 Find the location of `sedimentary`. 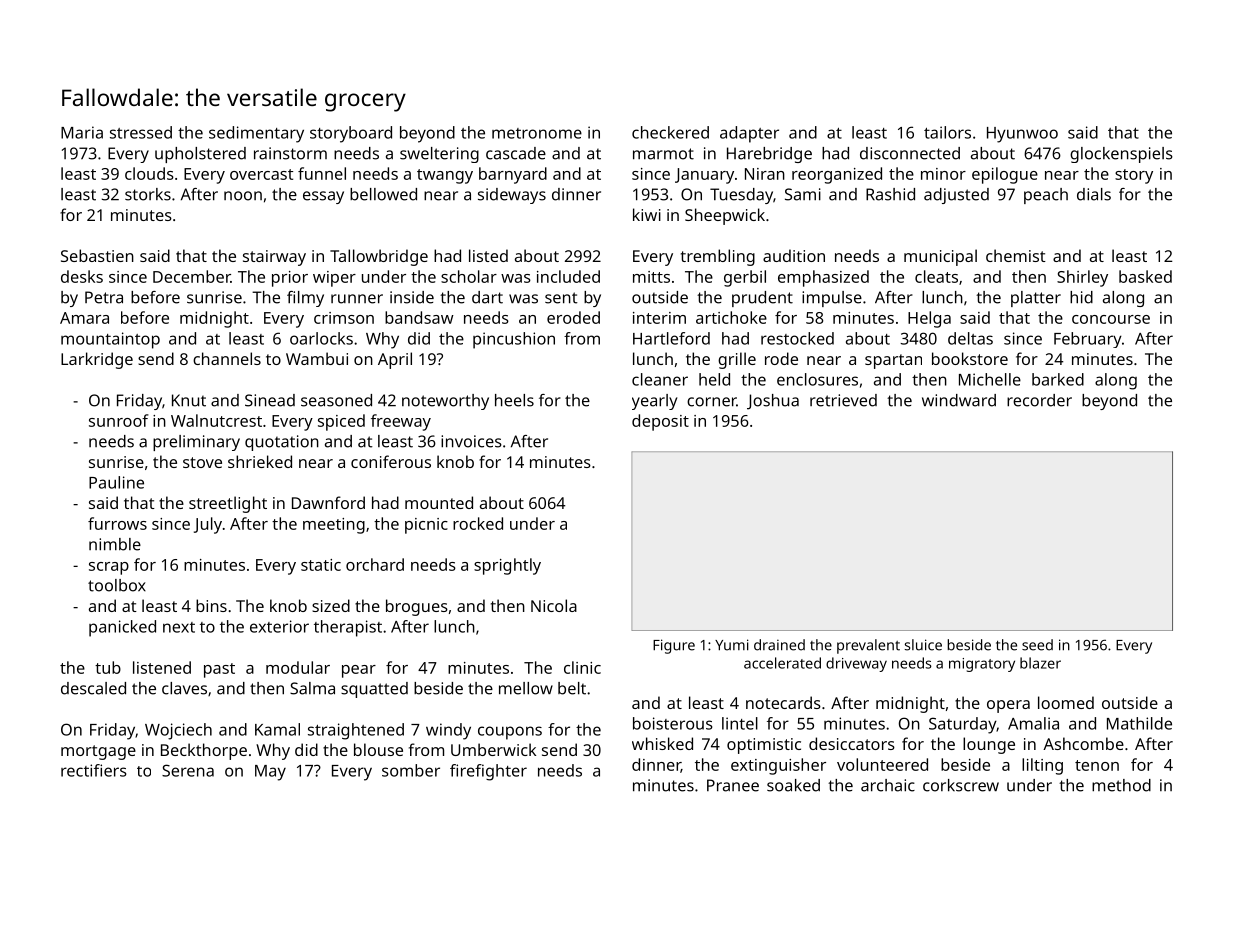

sedimentary is located at coordinates (256, 134).
